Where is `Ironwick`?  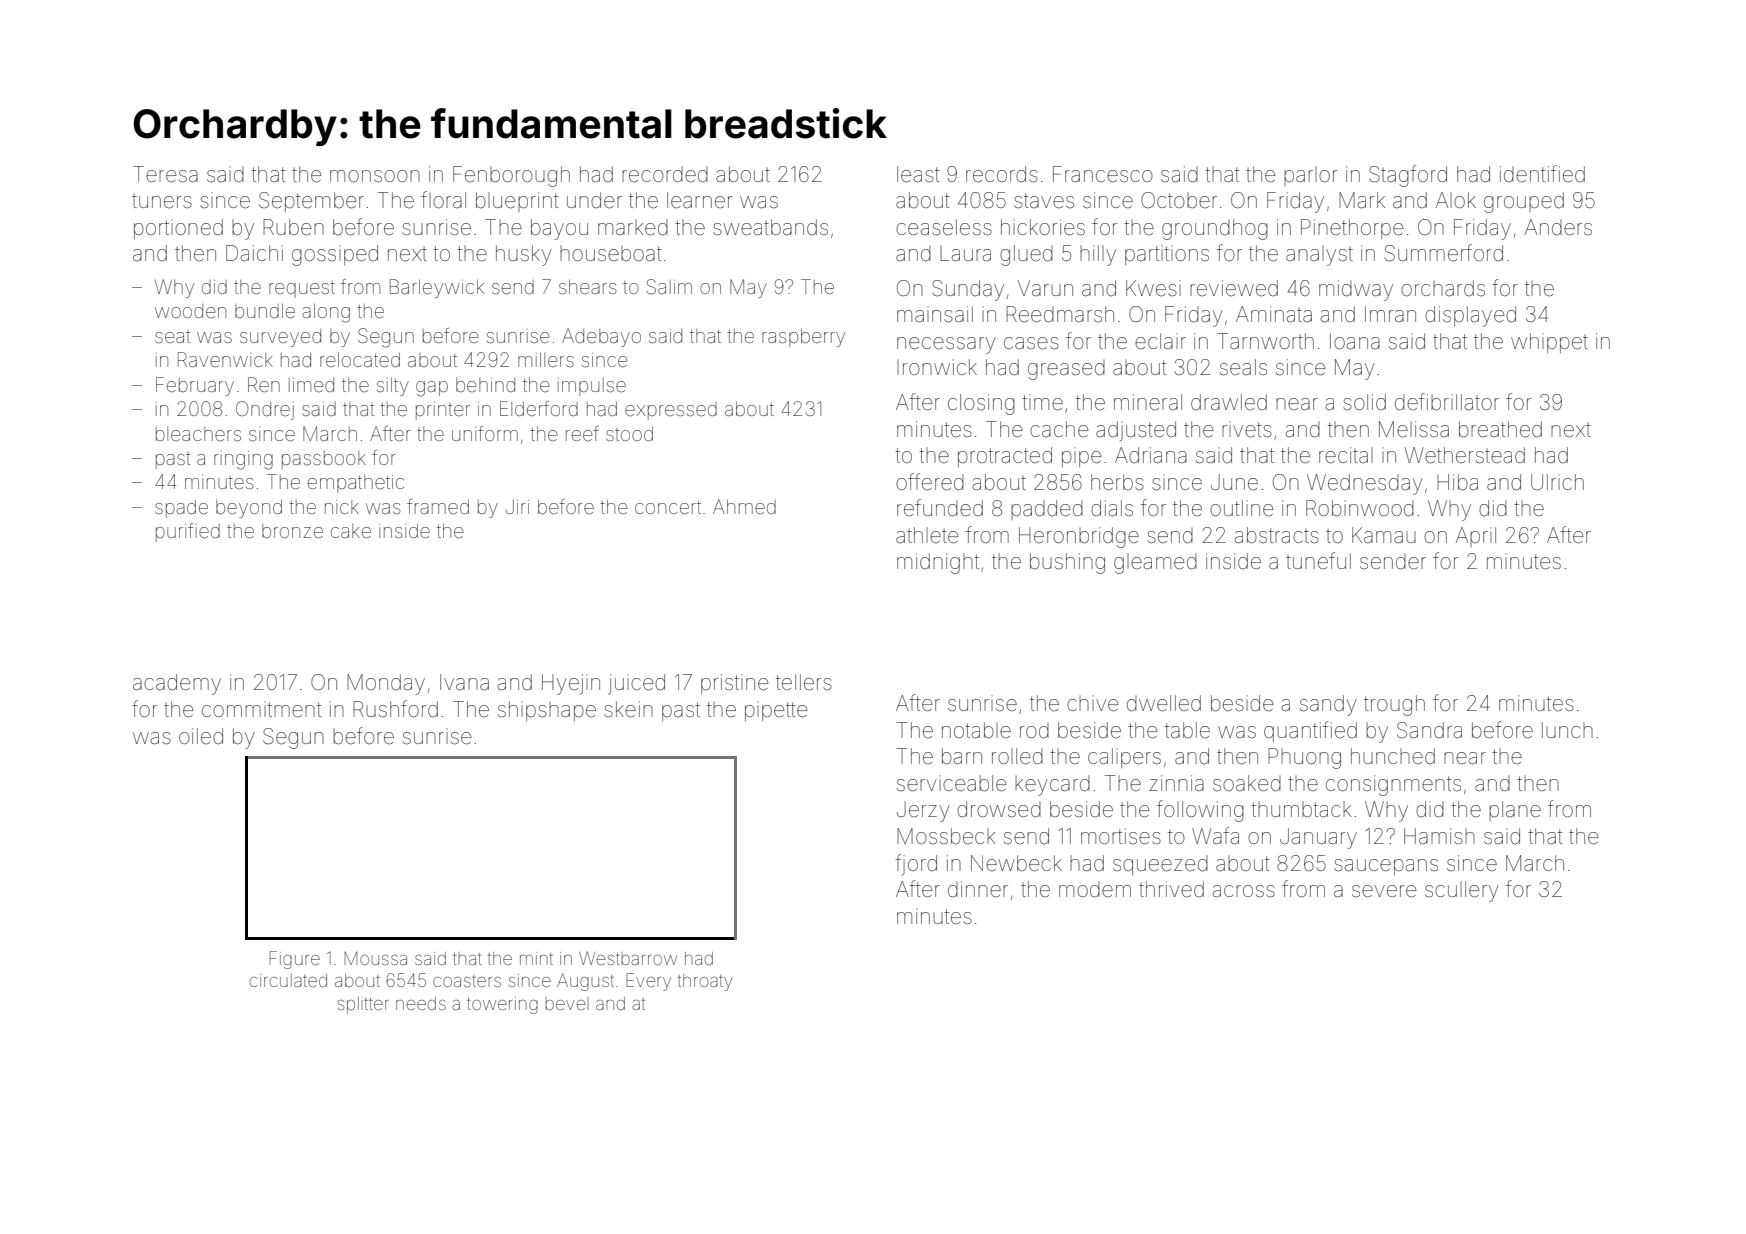 Ironwick is located at coordinates (937, 367).
